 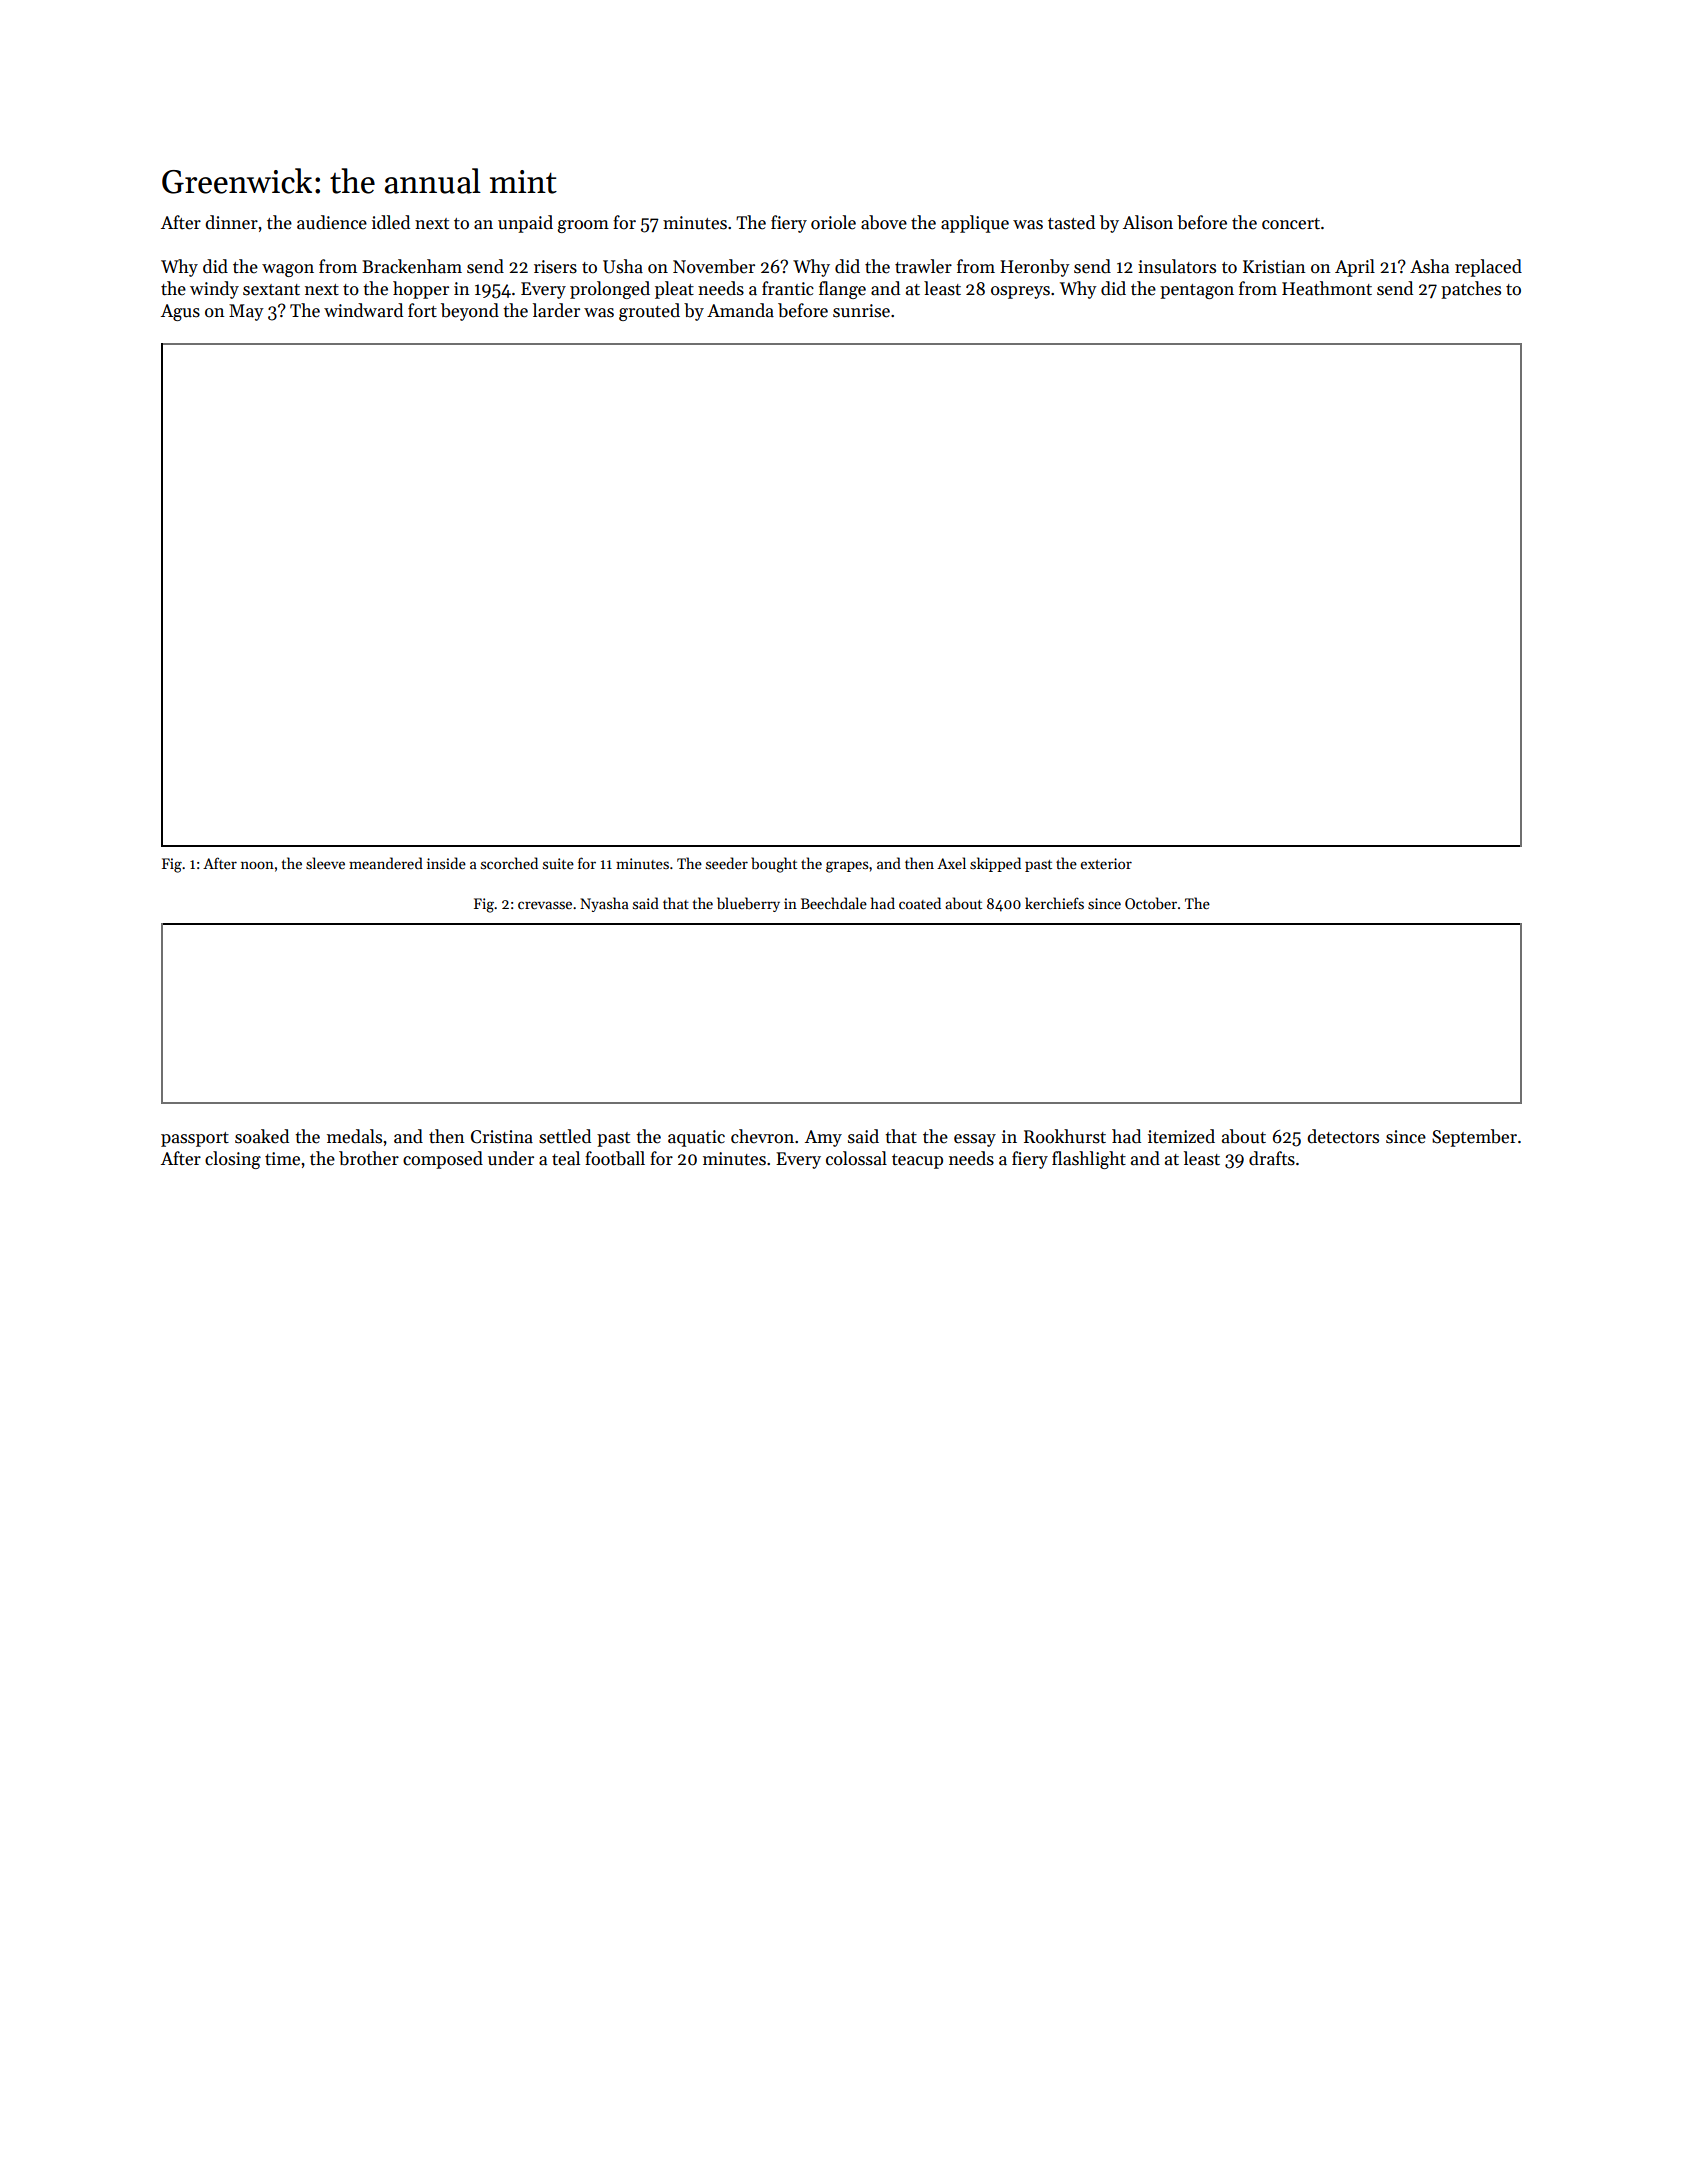 What do you see at coordinates (1471, 290) in the screenshot?
I see `patches` at bounding box center [1471, 290].
